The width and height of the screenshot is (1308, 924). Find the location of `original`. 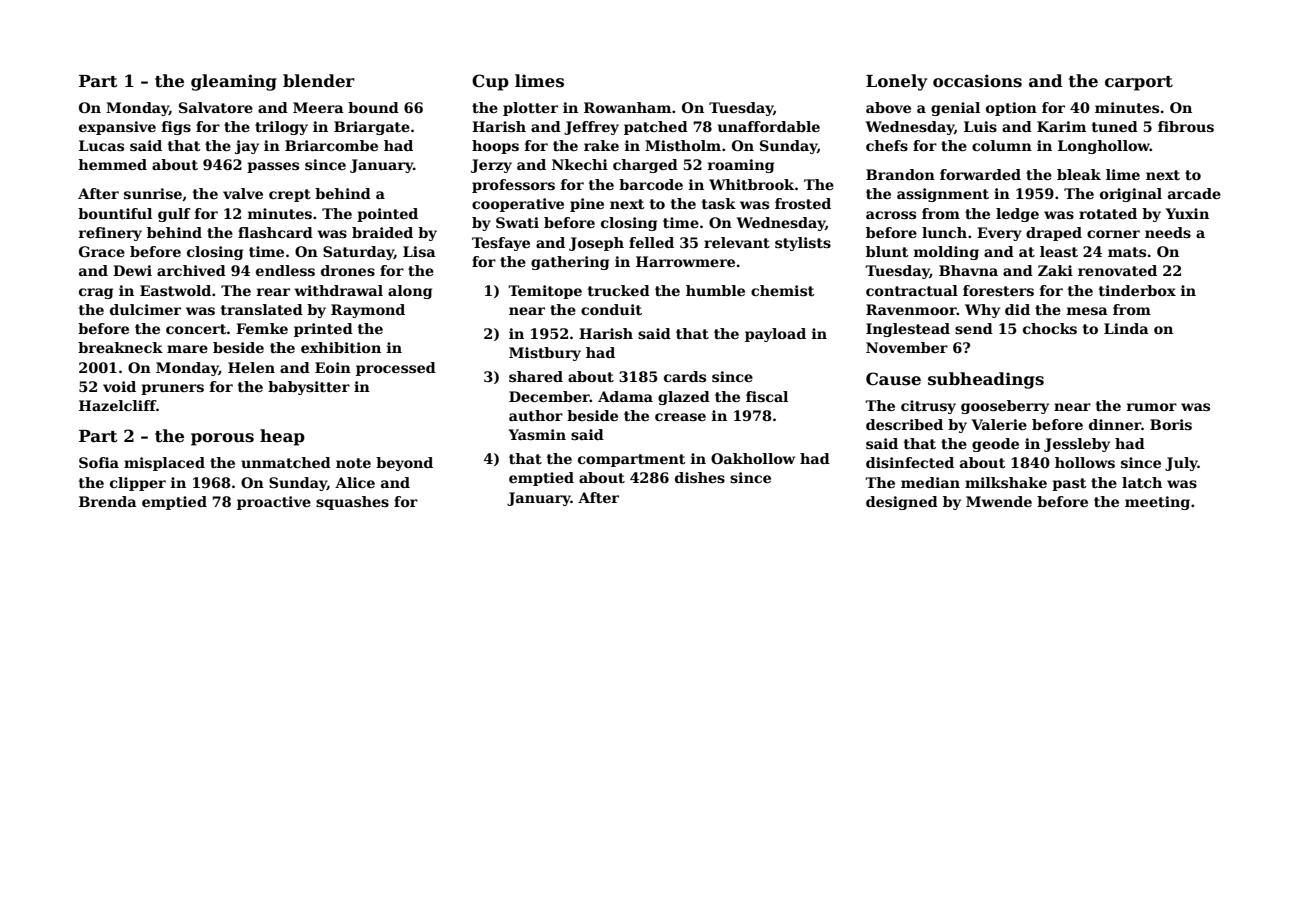

original is located at coordinates (1131, 195).
